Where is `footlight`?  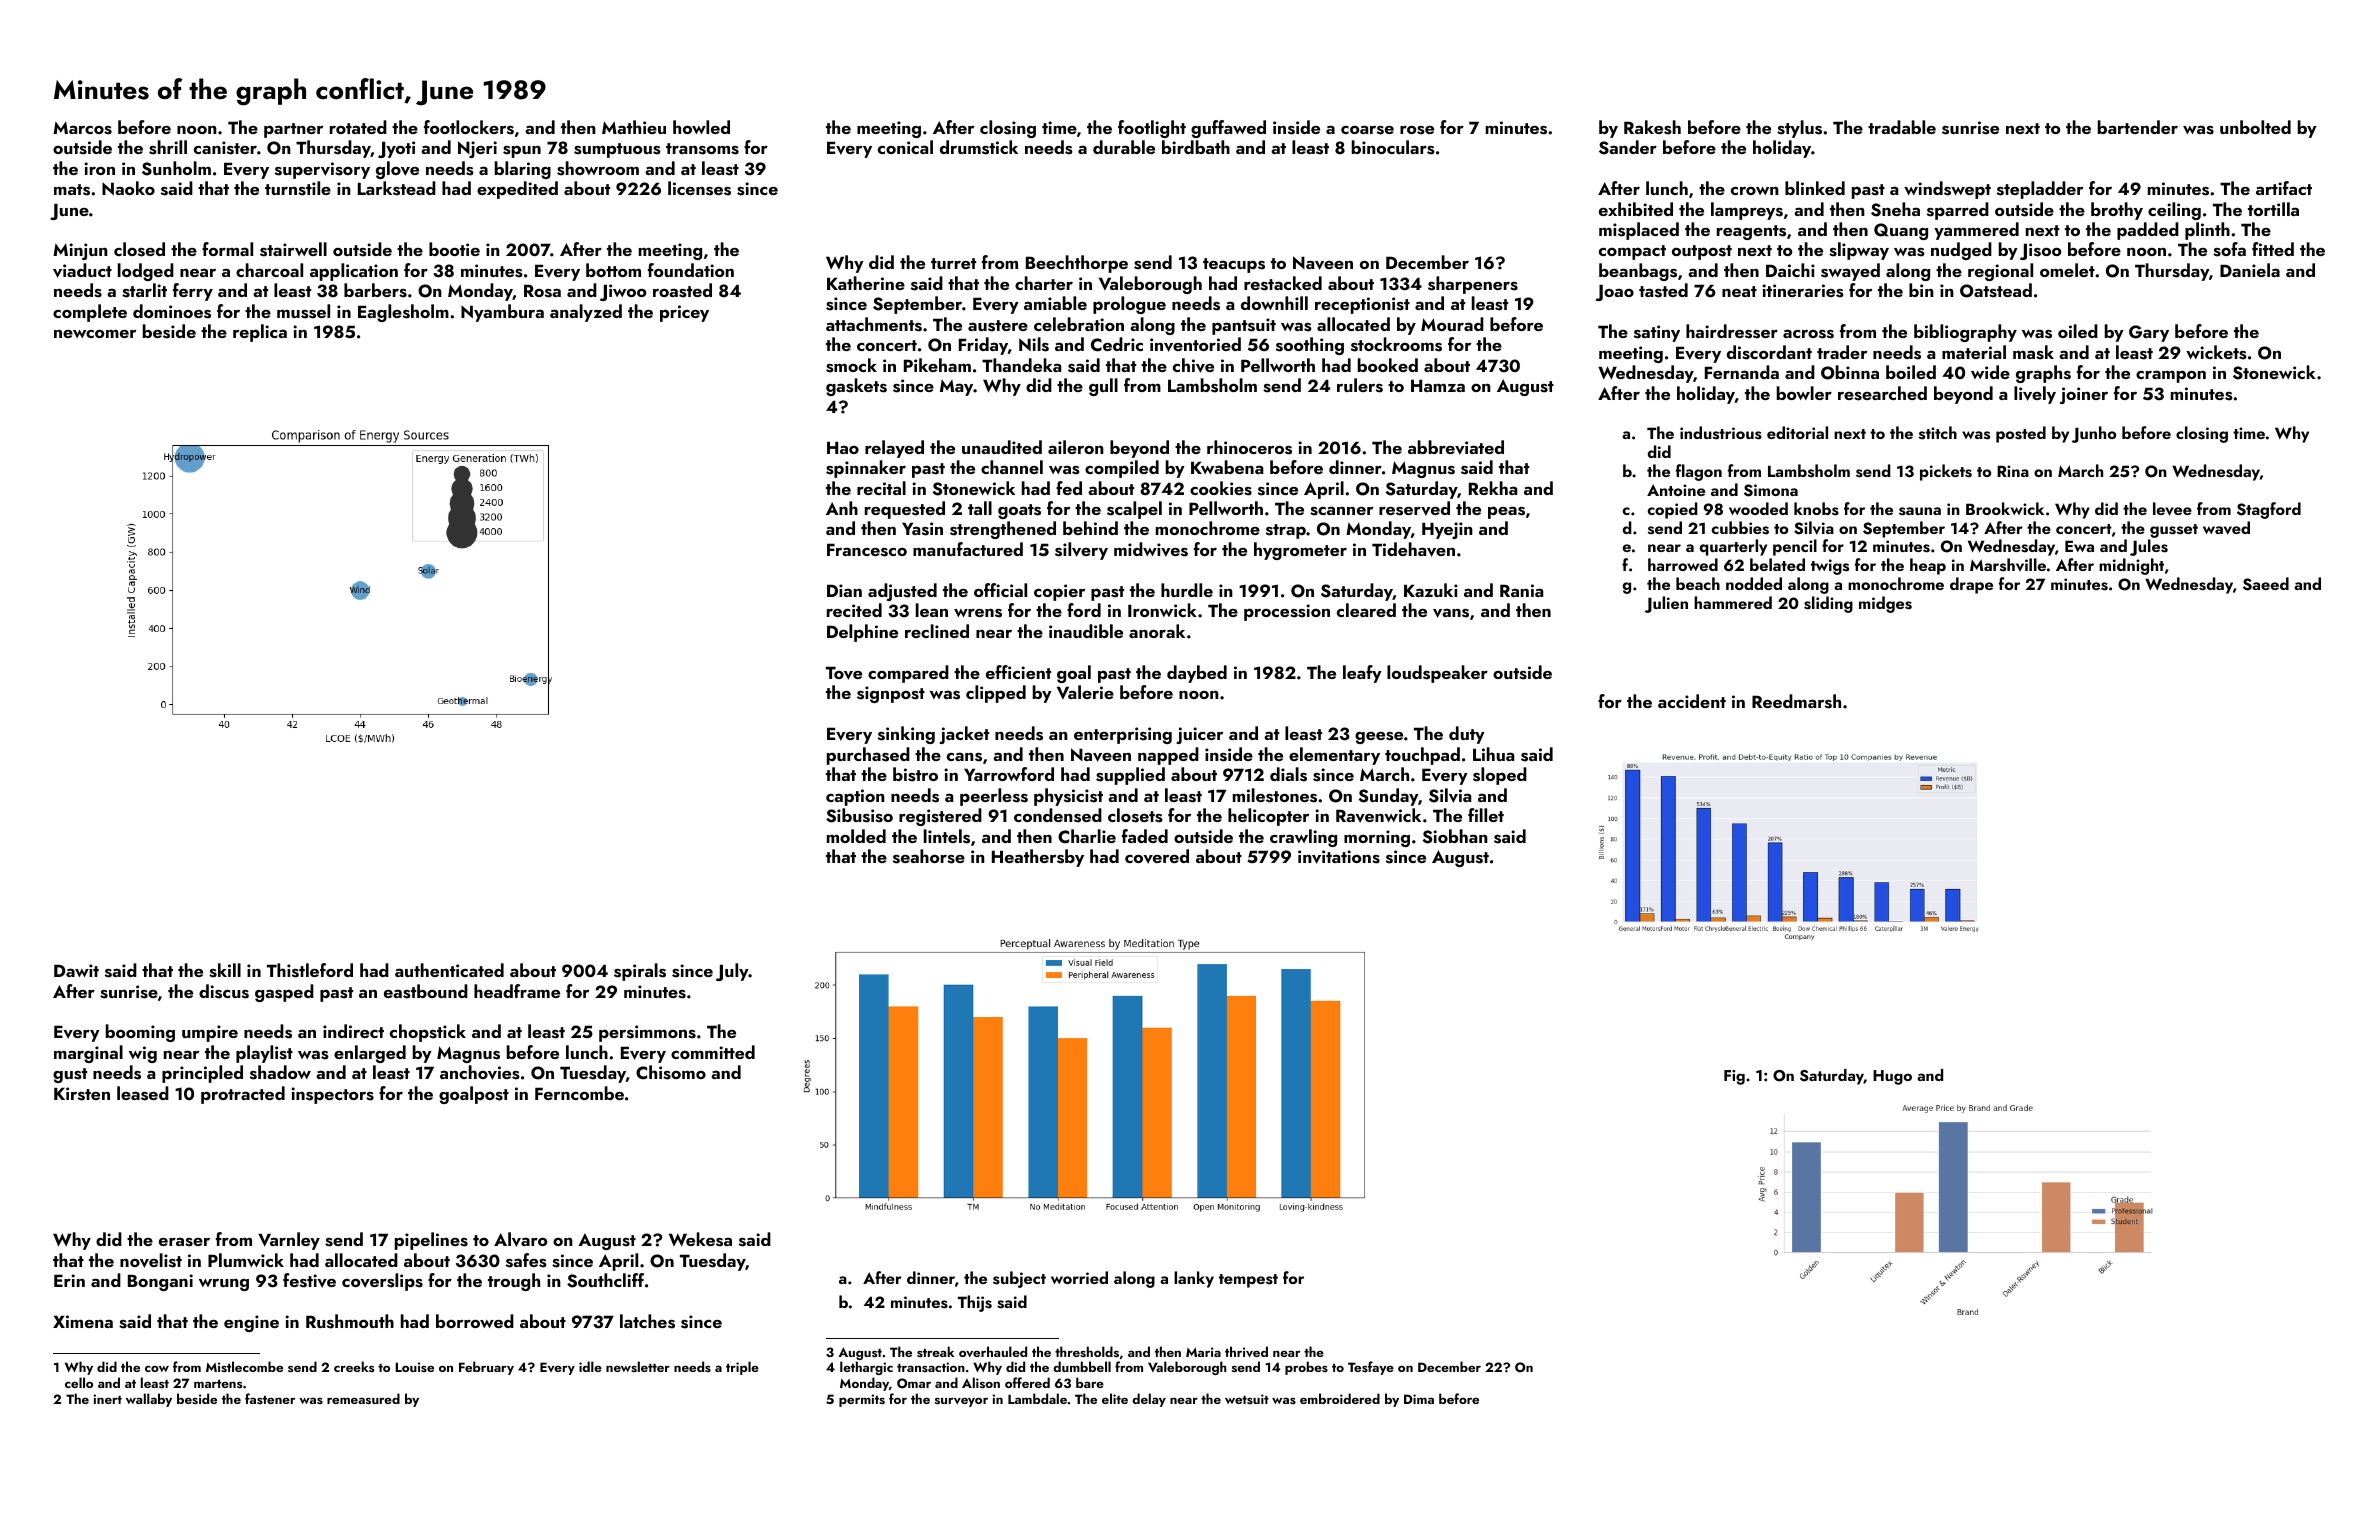 footlight is located at coordinates (1152, 129).
